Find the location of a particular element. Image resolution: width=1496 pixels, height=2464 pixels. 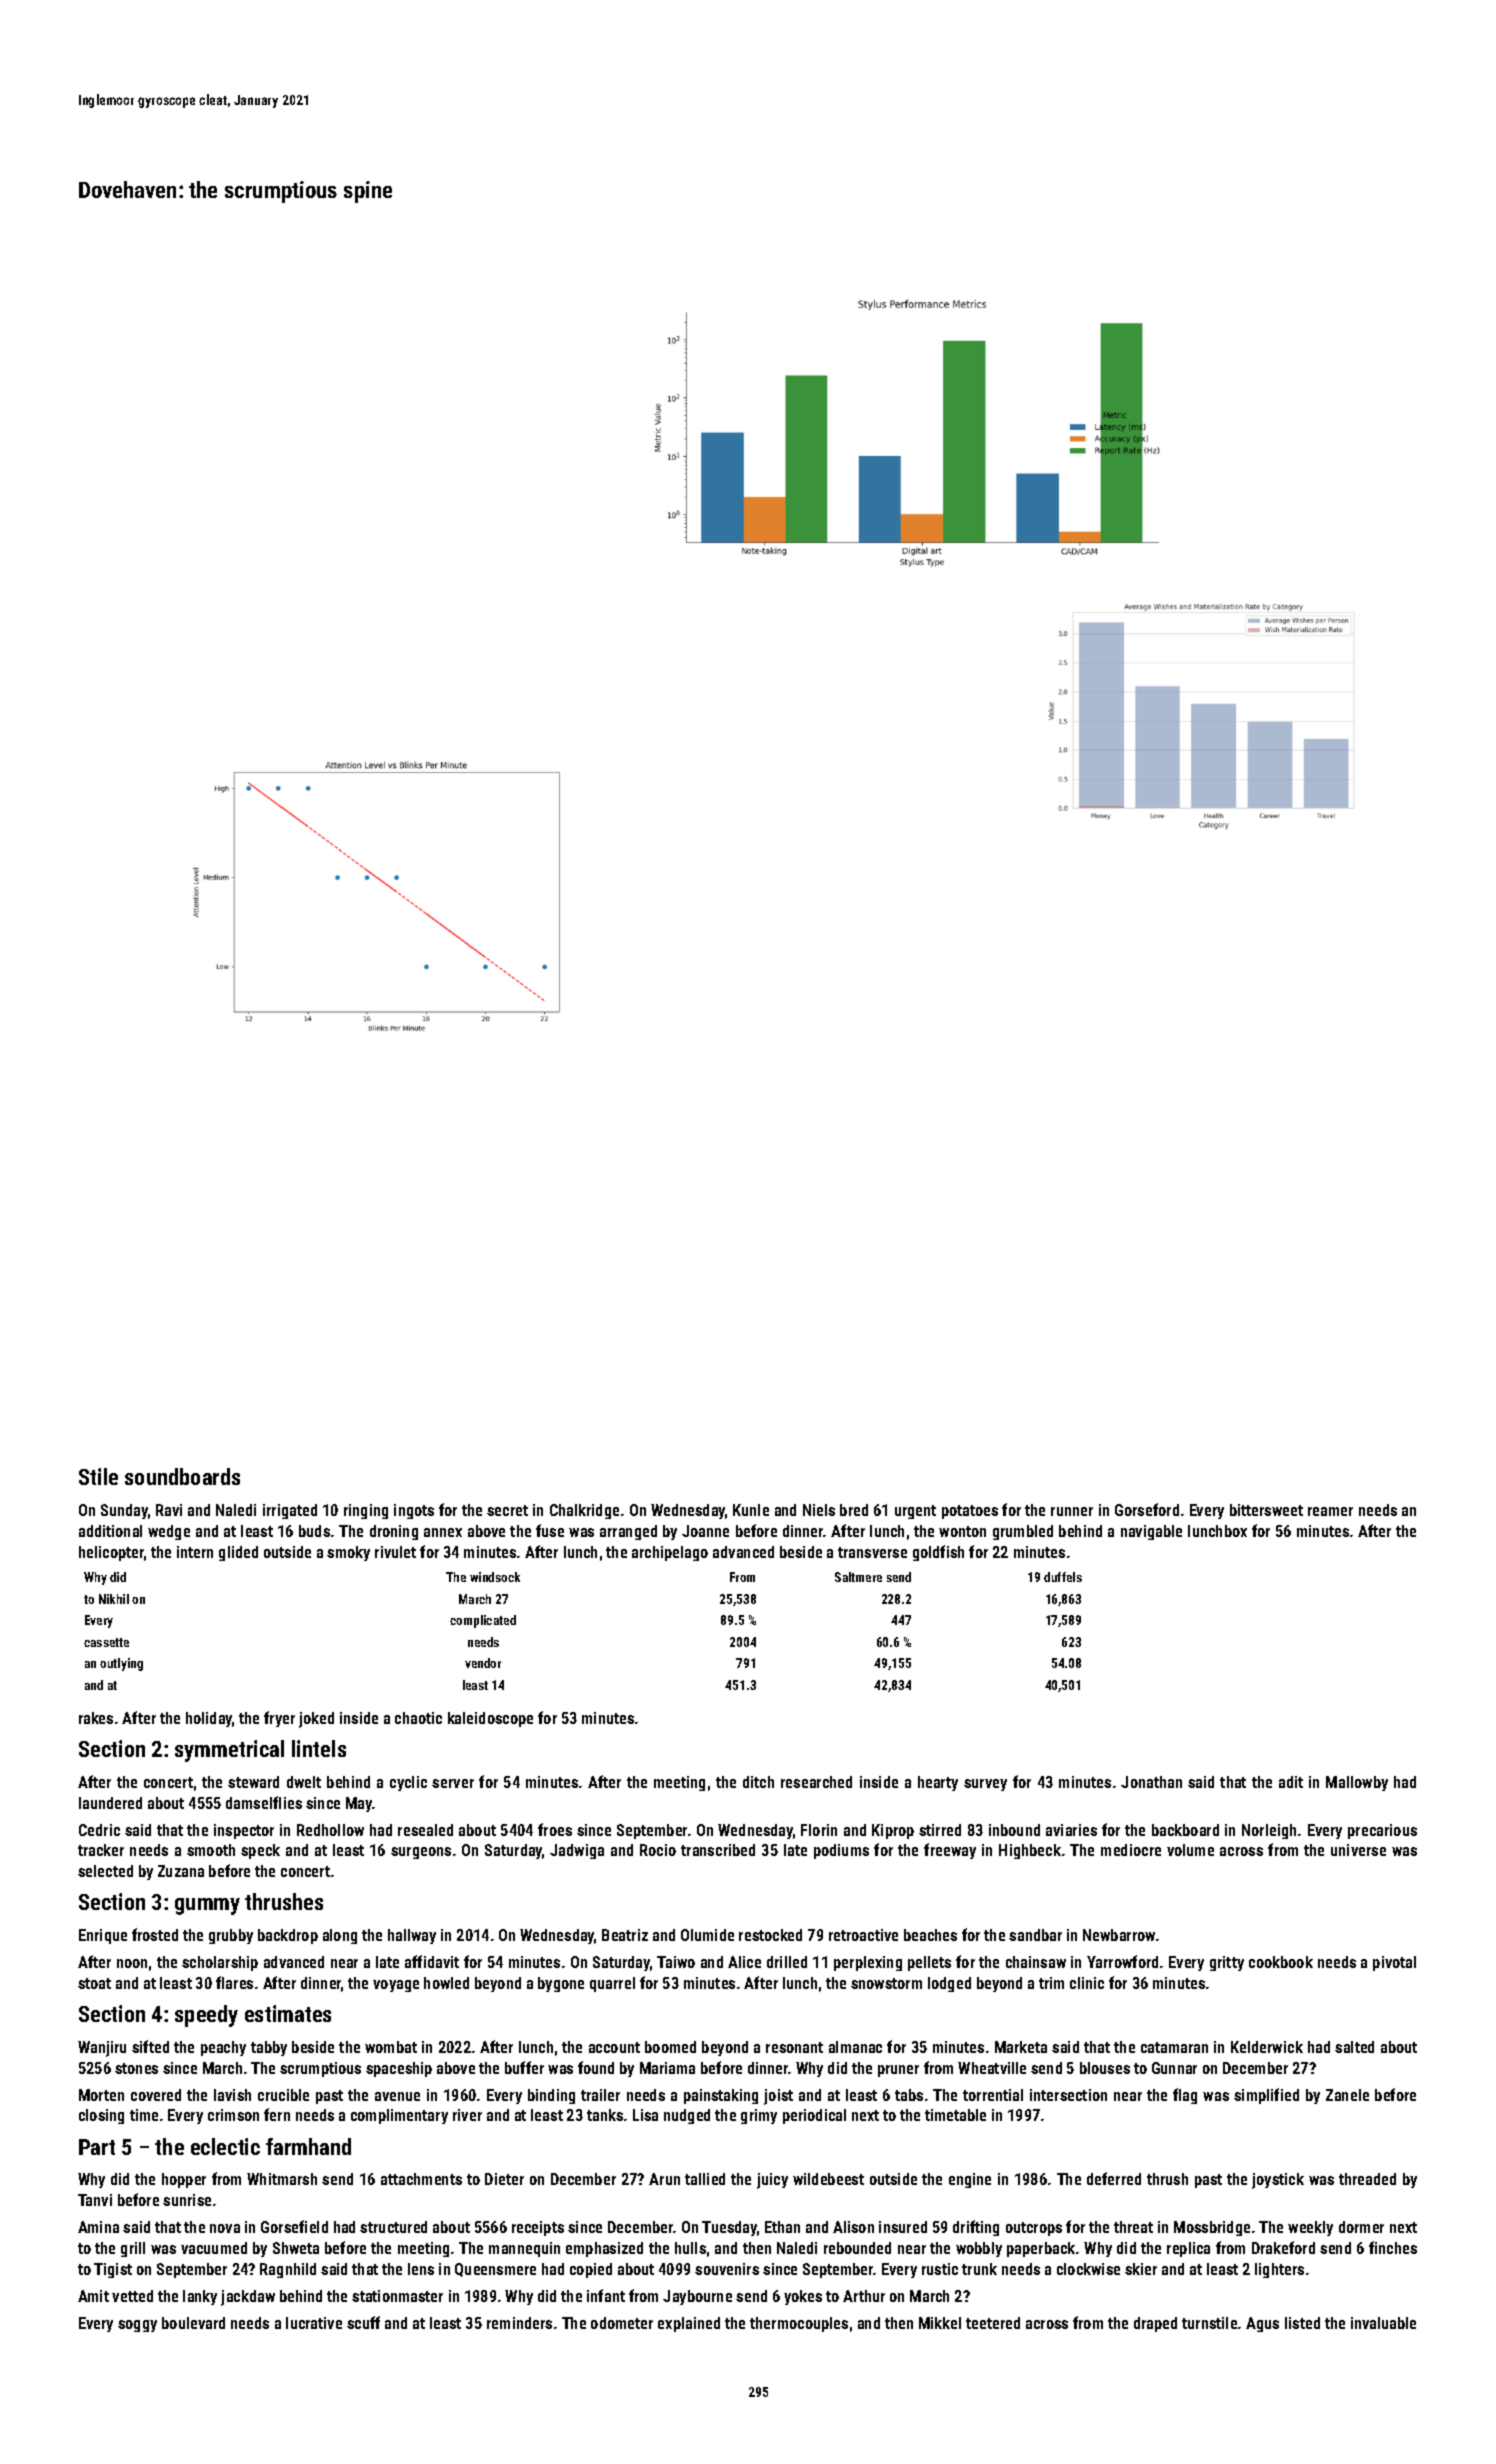

cassette is located at coordinates (106, 1642).
